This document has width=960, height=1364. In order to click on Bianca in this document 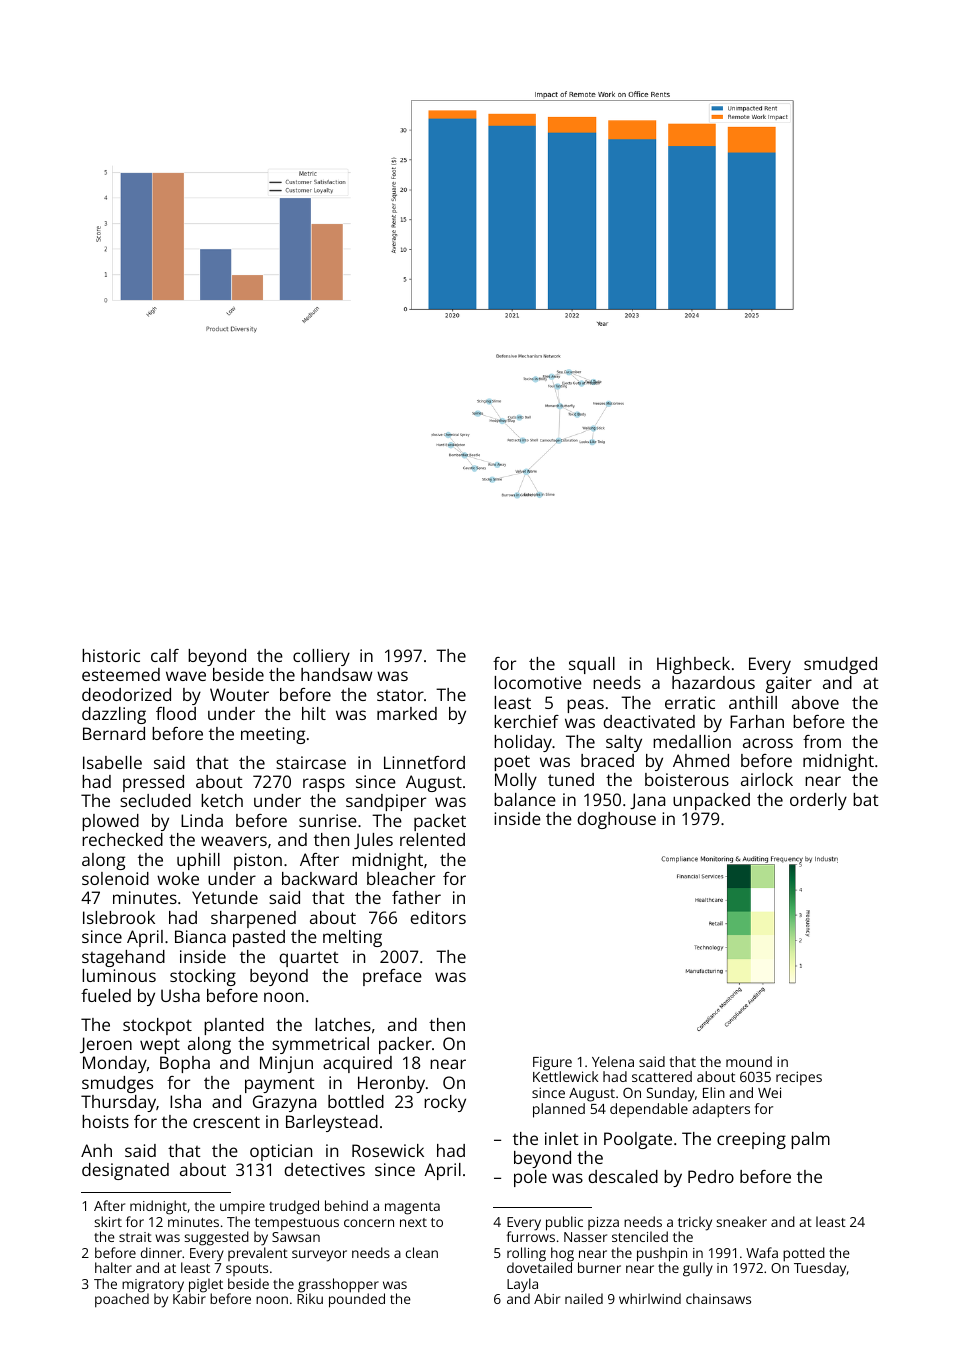, I will do `click(200, 936)`.
